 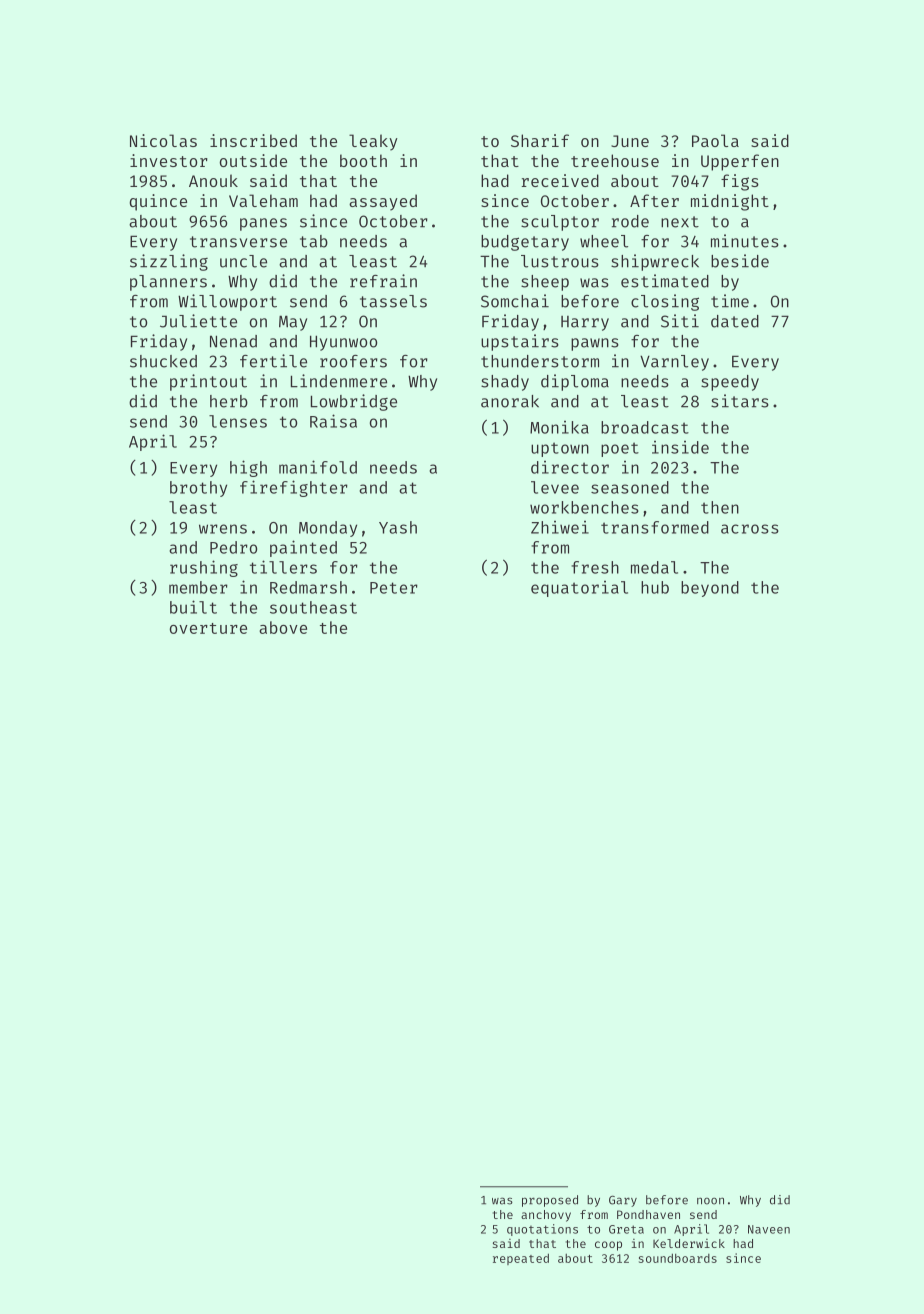 What do you see at coordinates (510, 401) in the screenshot?
I see `anorak` at bounding box center [510, 401].
